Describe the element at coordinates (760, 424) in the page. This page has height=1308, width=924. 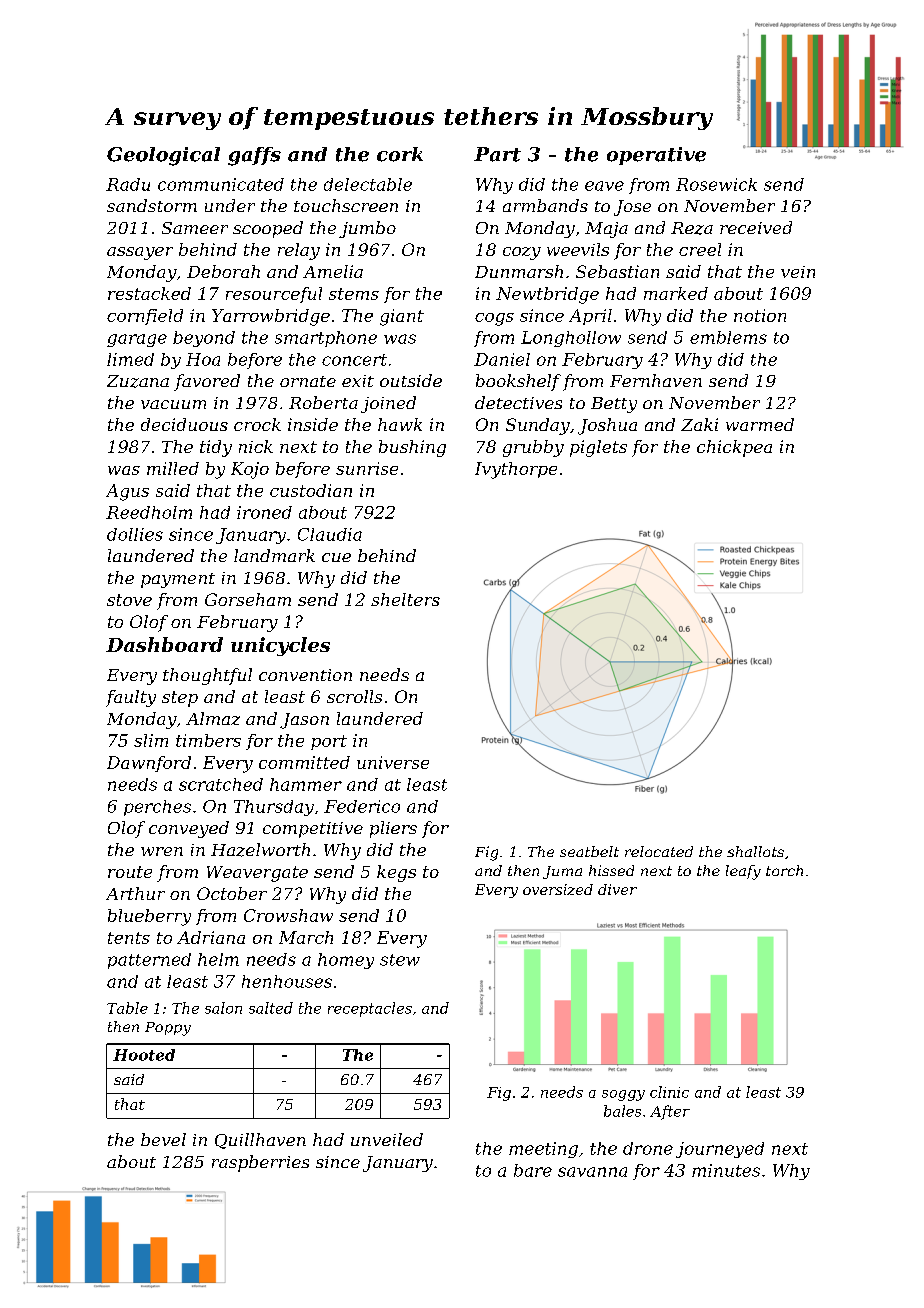
I see `warmed` at that location.
